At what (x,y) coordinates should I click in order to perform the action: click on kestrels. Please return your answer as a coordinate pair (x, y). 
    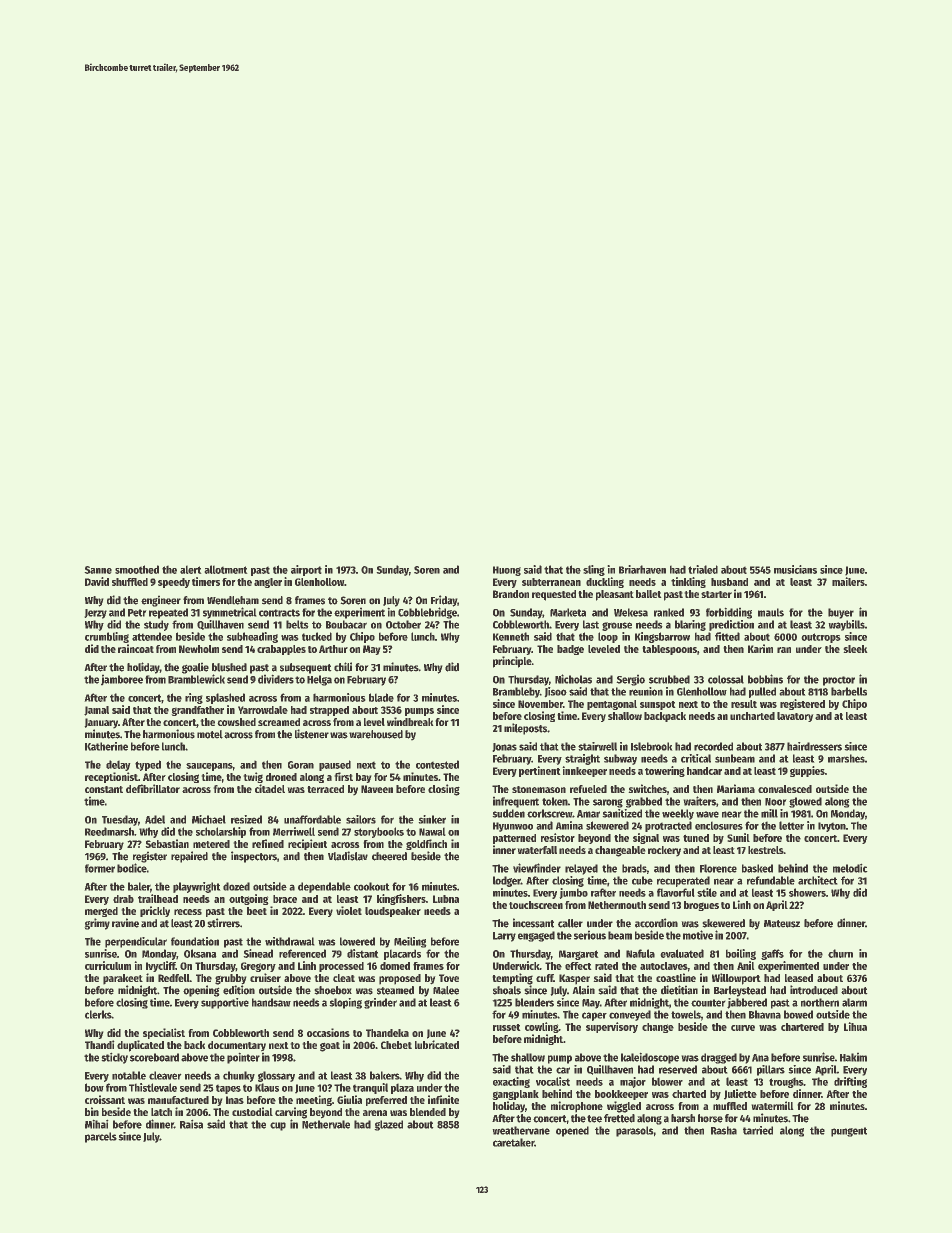
    Looking at the image, I should click on (766, 850).
